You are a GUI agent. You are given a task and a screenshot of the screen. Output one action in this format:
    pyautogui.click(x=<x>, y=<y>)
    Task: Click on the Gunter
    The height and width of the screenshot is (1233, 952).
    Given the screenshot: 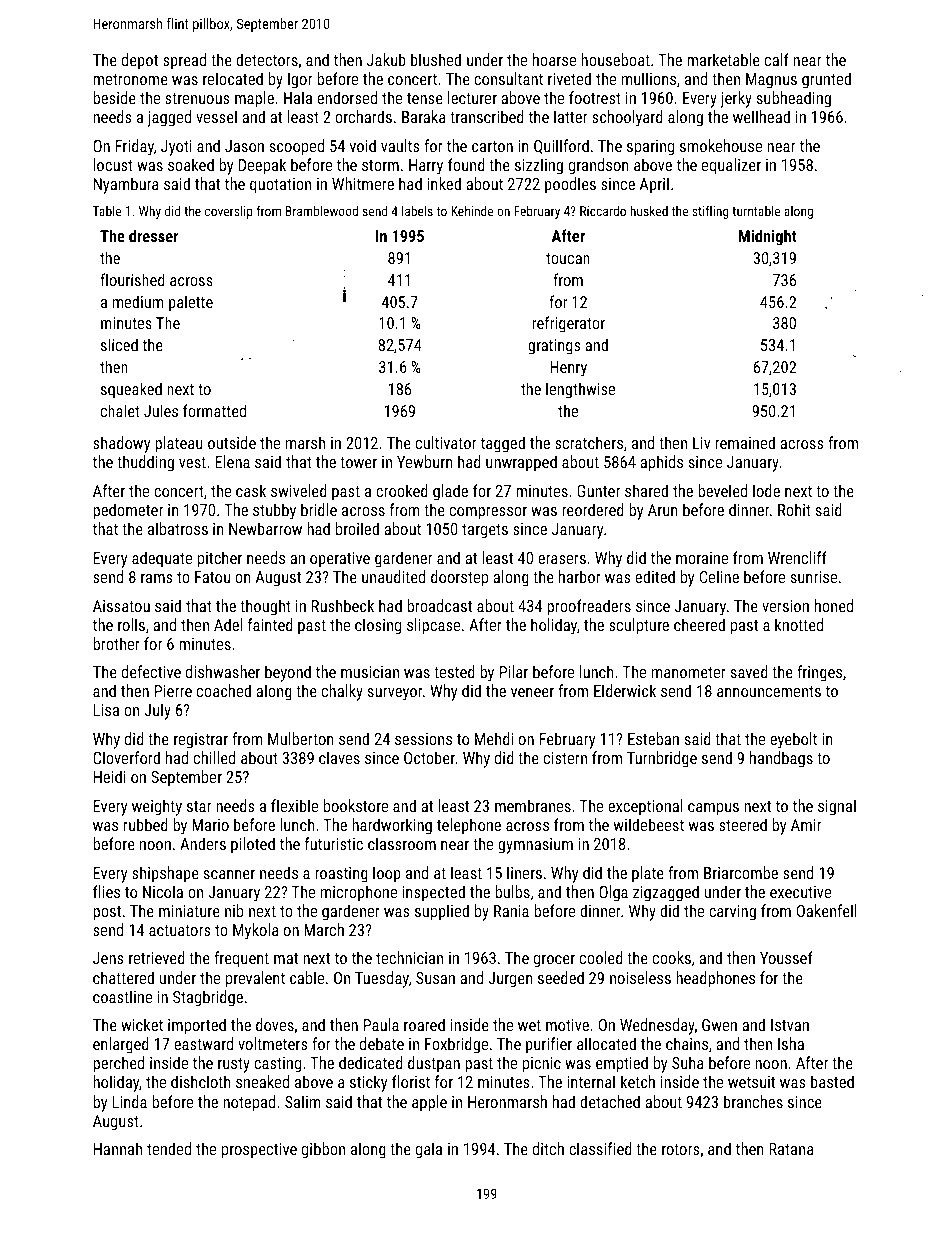 What is the action you would take?
    pyautogui.click(x=598, y=491)
